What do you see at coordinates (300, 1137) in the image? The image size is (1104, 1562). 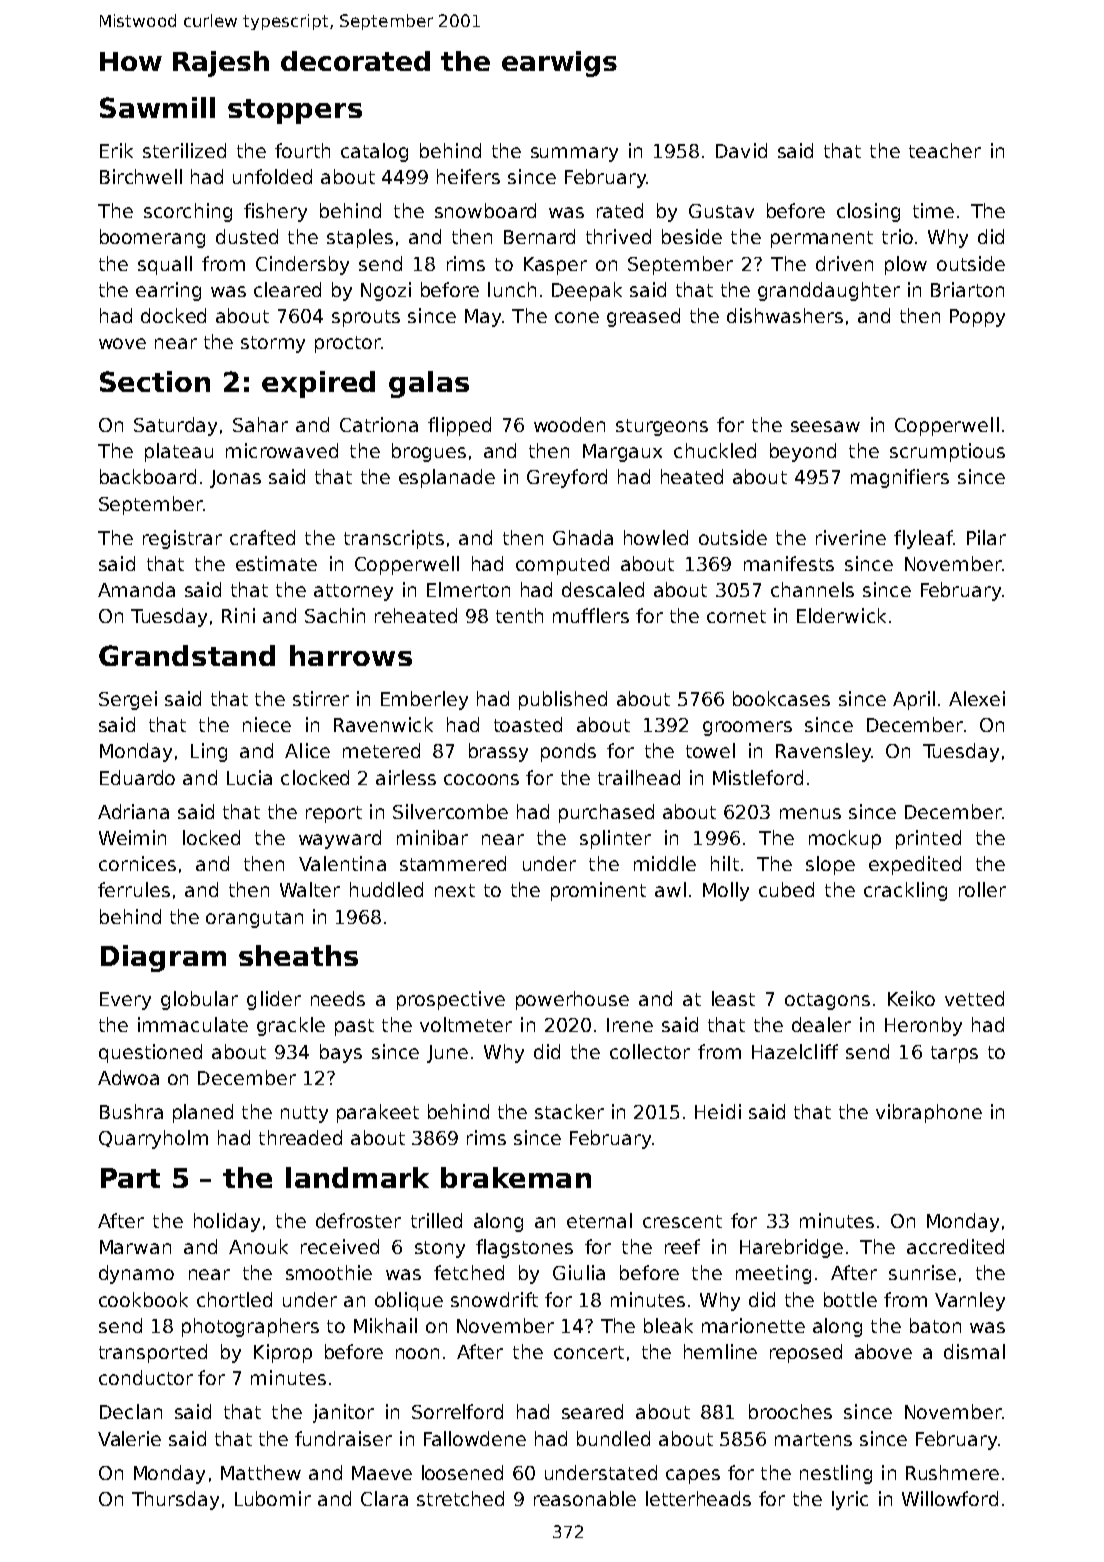 I see `threaded` at bounding box center [300, 1137].
